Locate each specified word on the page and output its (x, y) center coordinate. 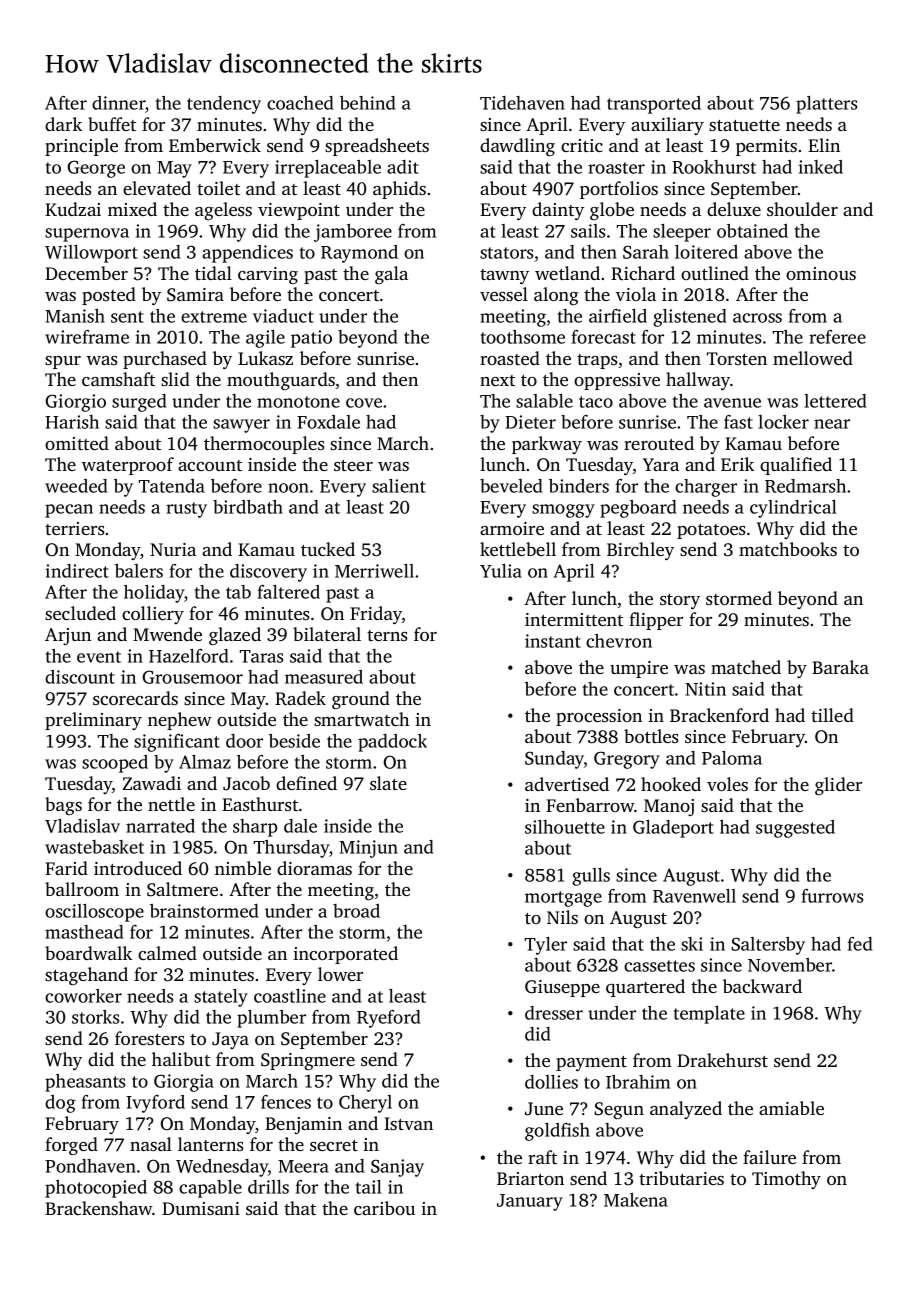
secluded (80, 613)
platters (826, 105)
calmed (167, 953)
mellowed (813, 358)
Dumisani (201, 1208)
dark (63, 124)
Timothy (786, 1180)
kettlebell (518, 549)
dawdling (517, 147)
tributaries (681, 1178)
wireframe (87, 337)
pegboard (638, 509)
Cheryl (365, 1104)
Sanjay (397, 1168)
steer (353, 465)
